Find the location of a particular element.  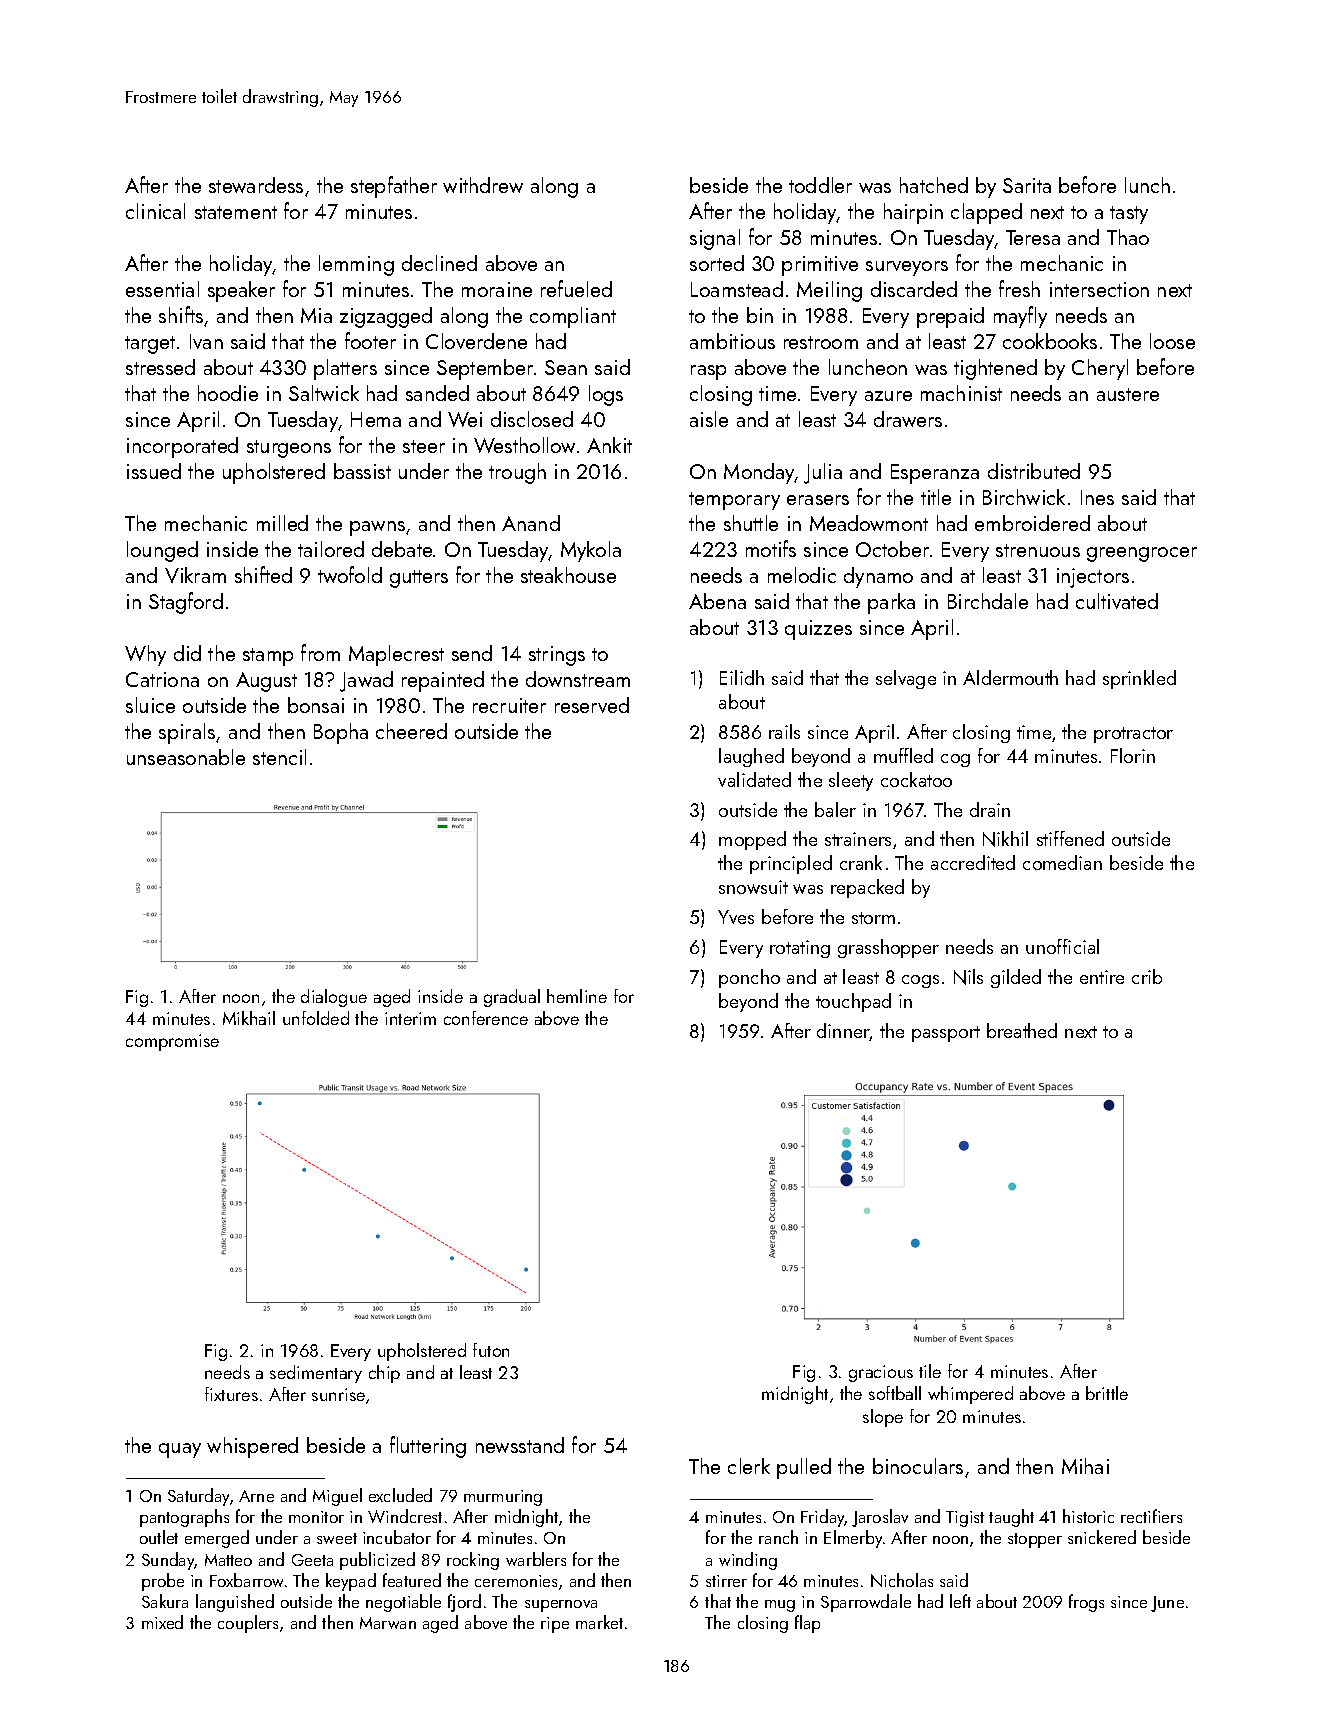

signal is located at coordinates (715, 239).
